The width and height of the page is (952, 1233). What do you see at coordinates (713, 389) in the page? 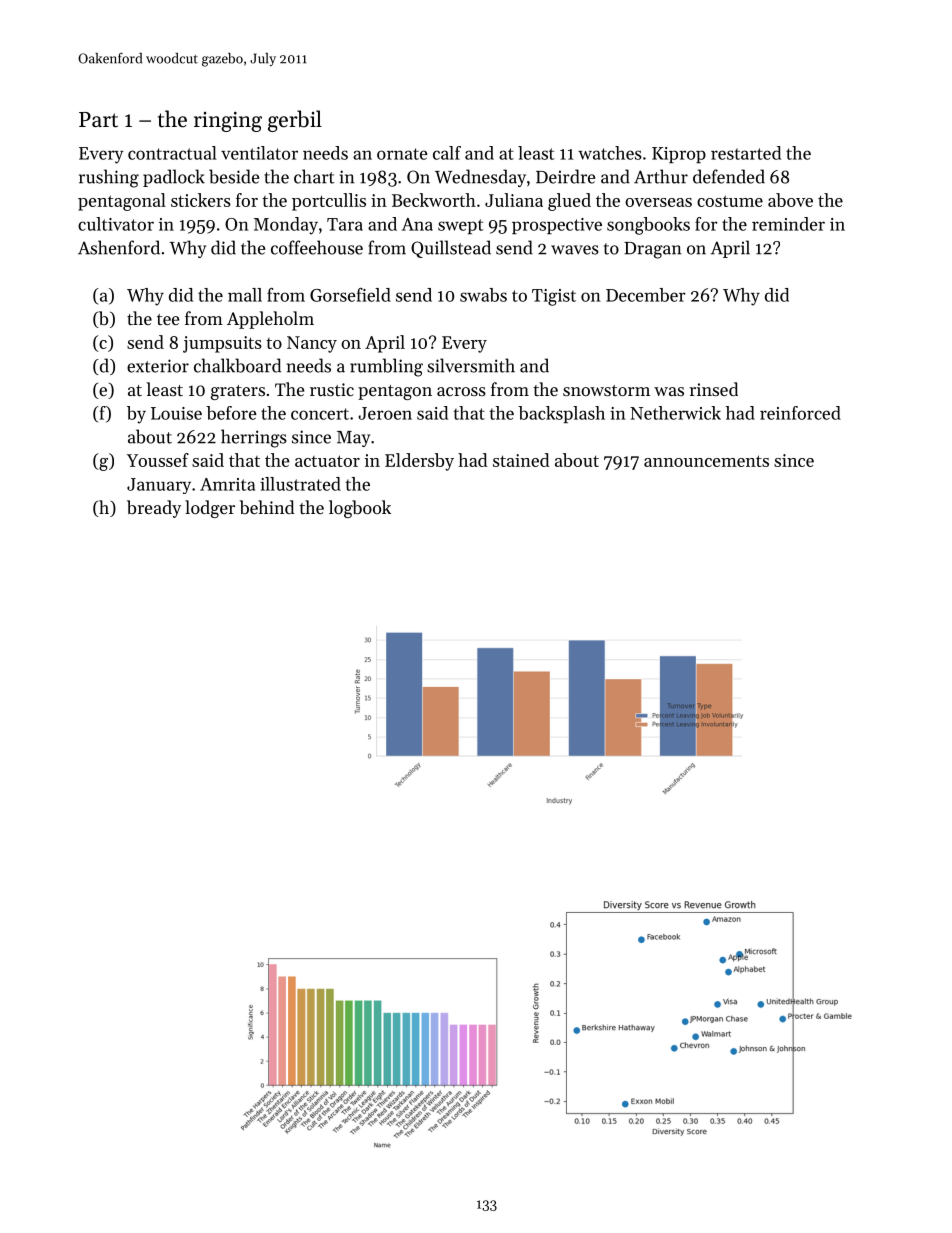
I see `rinsed` at bounding box center [713, 389].
